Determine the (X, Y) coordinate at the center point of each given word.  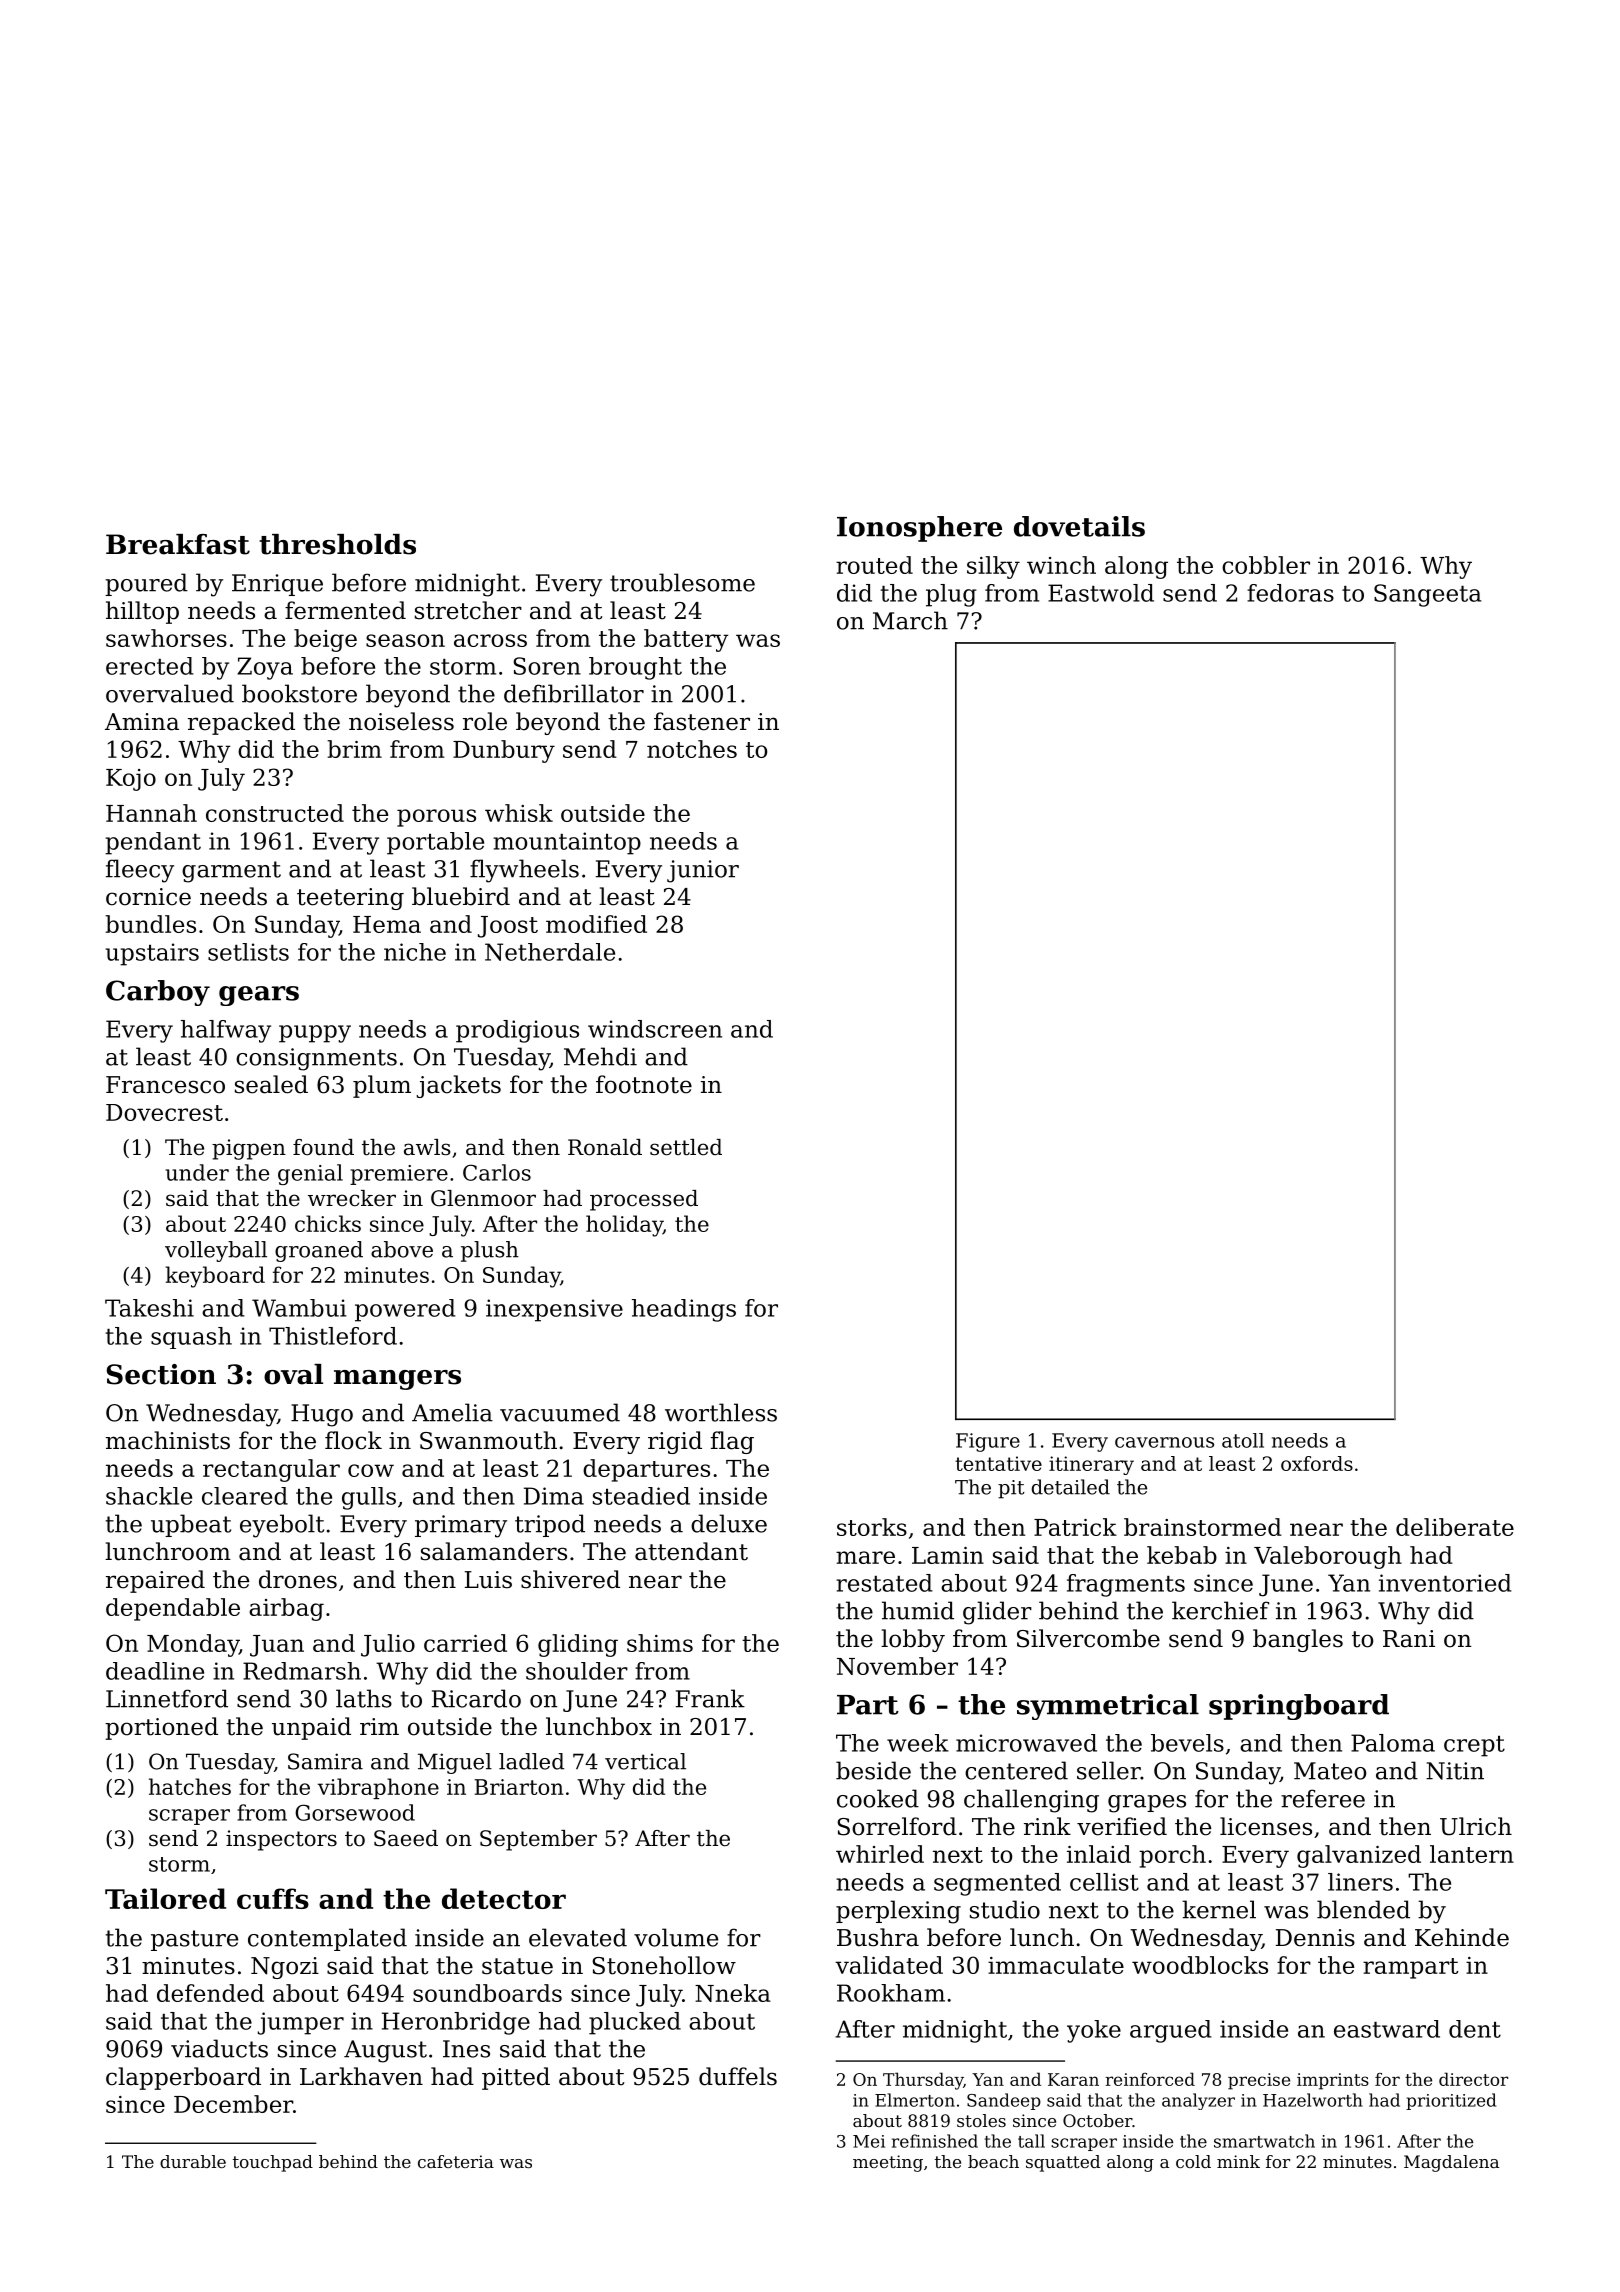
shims (660, 1643)
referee (1323, 1798)
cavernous (1164, 1442)
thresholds (337, 544)
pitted (516, 2078)
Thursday (923, 2081)
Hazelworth (1313, 2100)
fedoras (1290, 593)
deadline (155, 1671)
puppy (315, 1034)
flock (353, 1440)
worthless (721, 1412)
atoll (1243, 1440)
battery (686, 640)
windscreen (655, 1029)
